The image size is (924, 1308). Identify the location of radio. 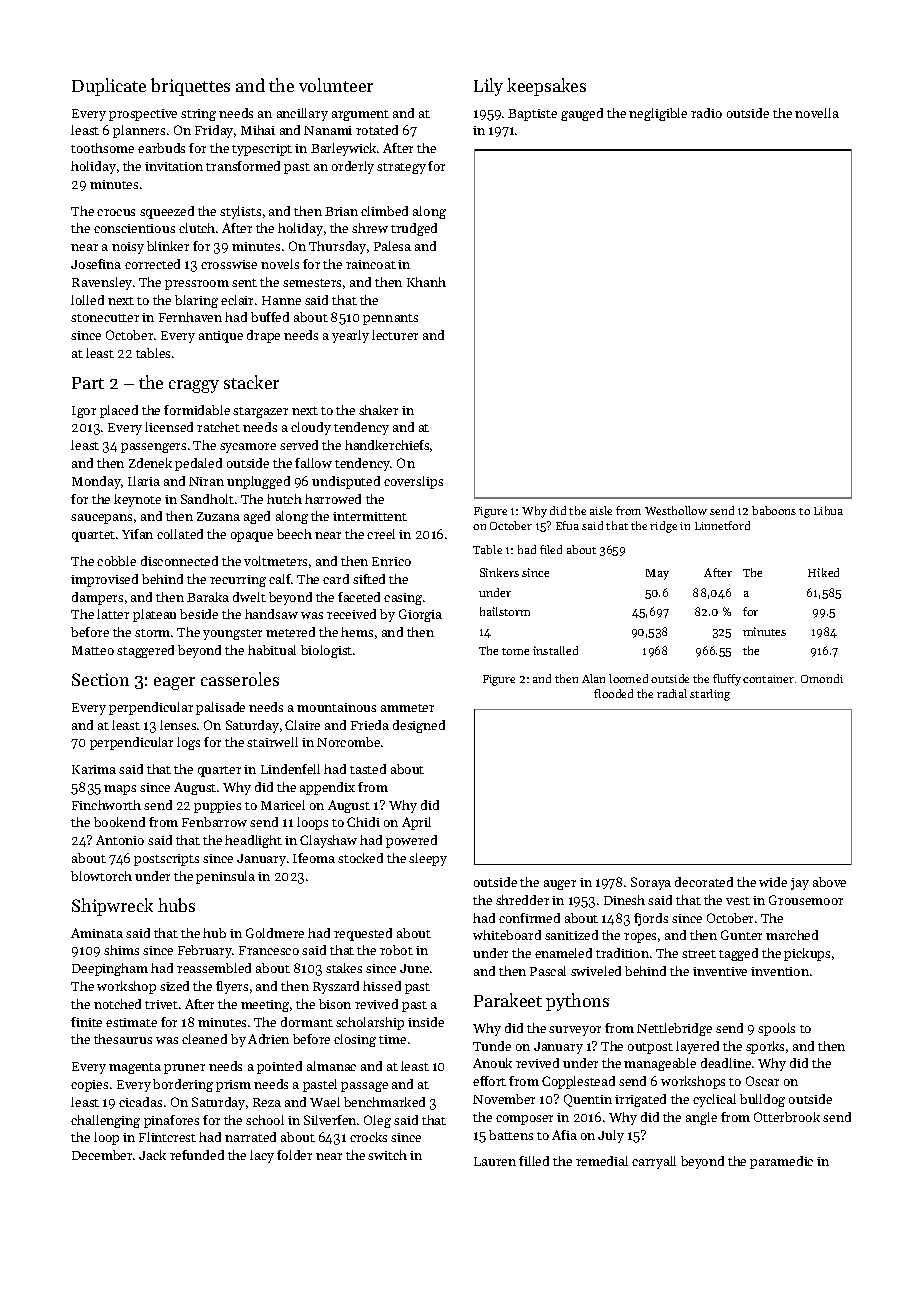
(706, 113).
